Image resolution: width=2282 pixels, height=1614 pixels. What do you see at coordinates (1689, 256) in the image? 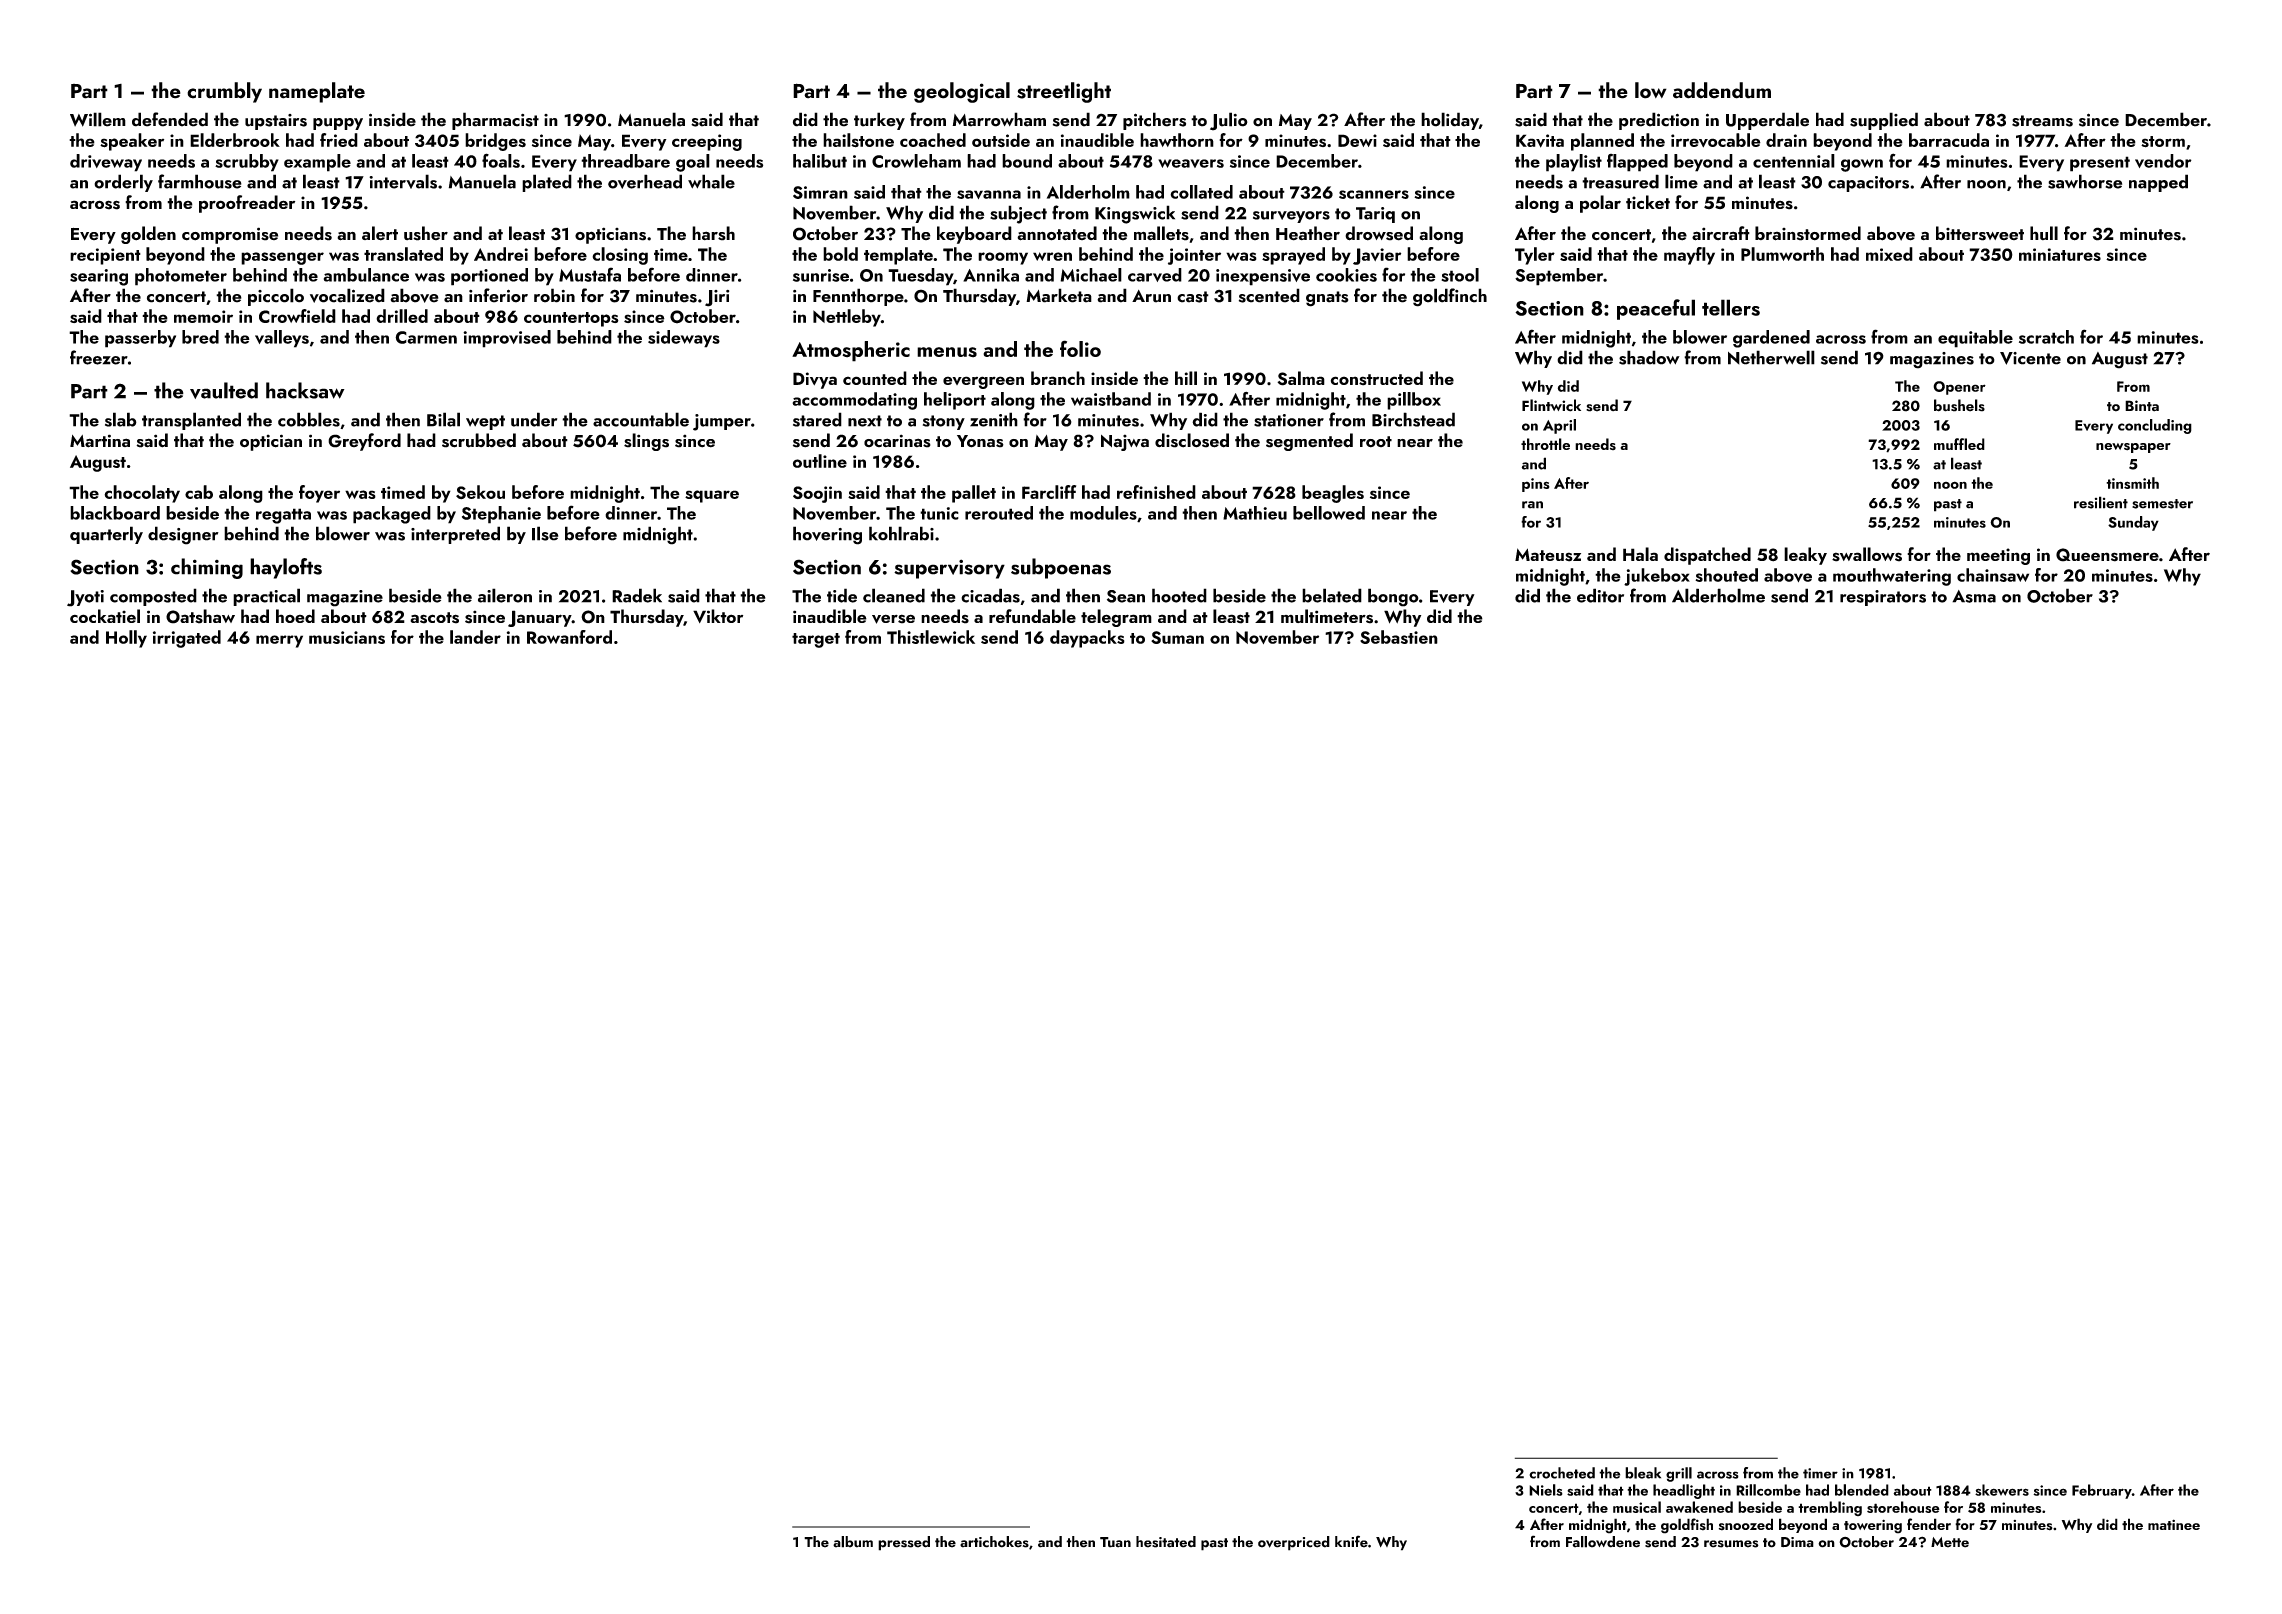
I see `mayfly` at bounding box center [1689, 256].
